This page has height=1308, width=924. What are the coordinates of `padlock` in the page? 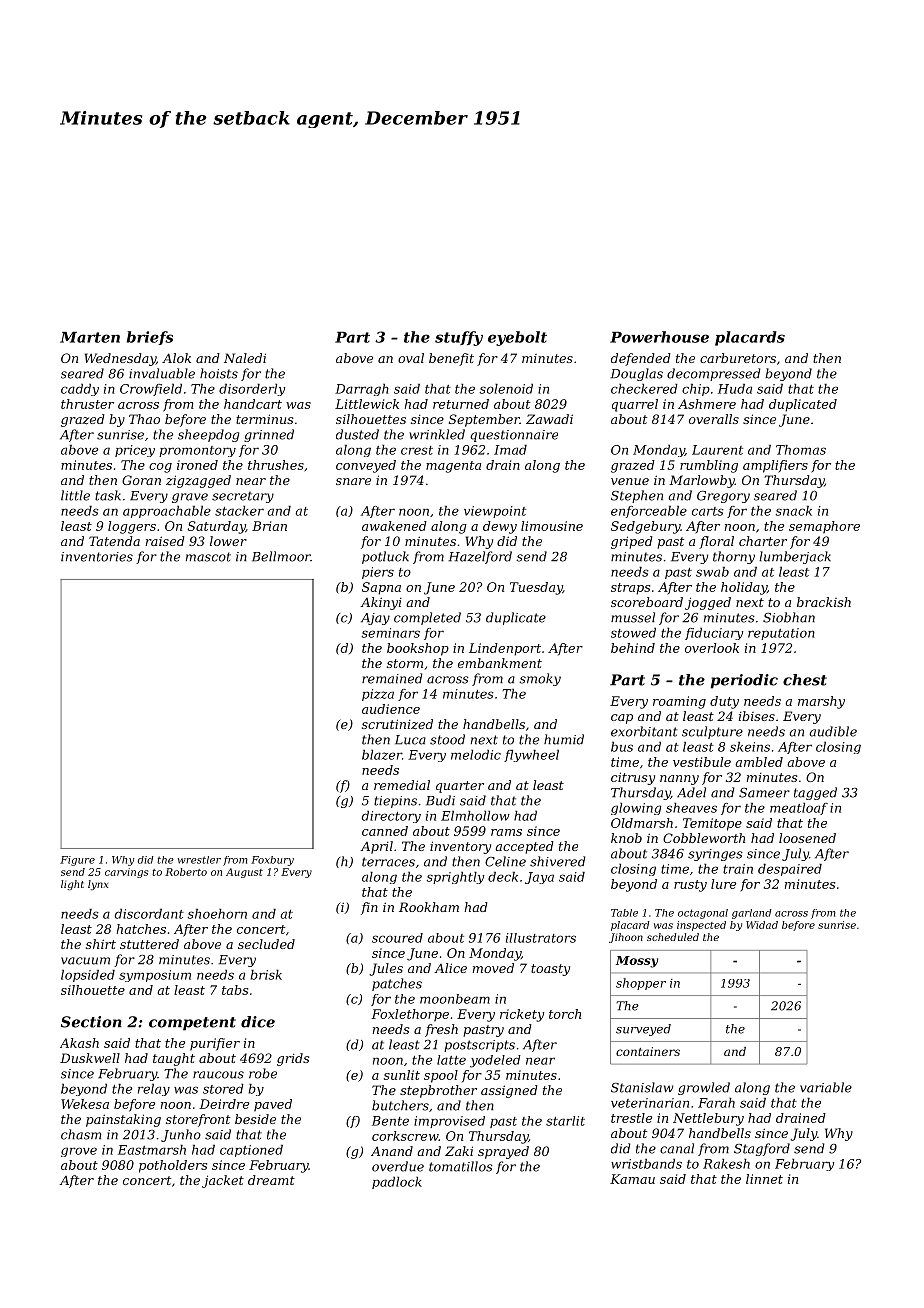 It's located at (397, 1183).
